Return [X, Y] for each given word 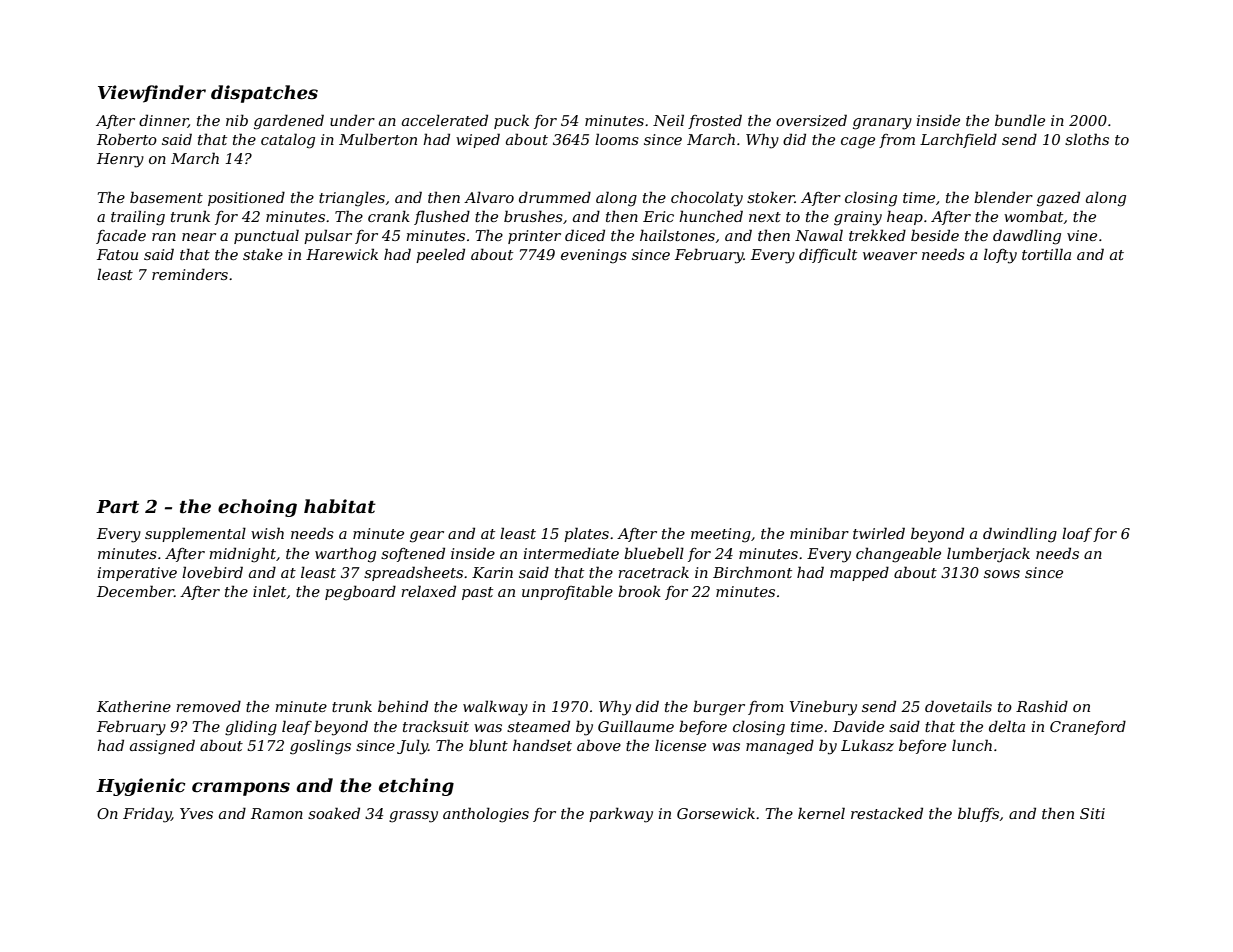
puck [511, 121]
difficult [828, 255]
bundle [1020, 120]
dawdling [1027, 237]
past [477, 593]
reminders [190, 274]
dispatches [264, 94]
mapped [859, 573]
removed [208, 706]
